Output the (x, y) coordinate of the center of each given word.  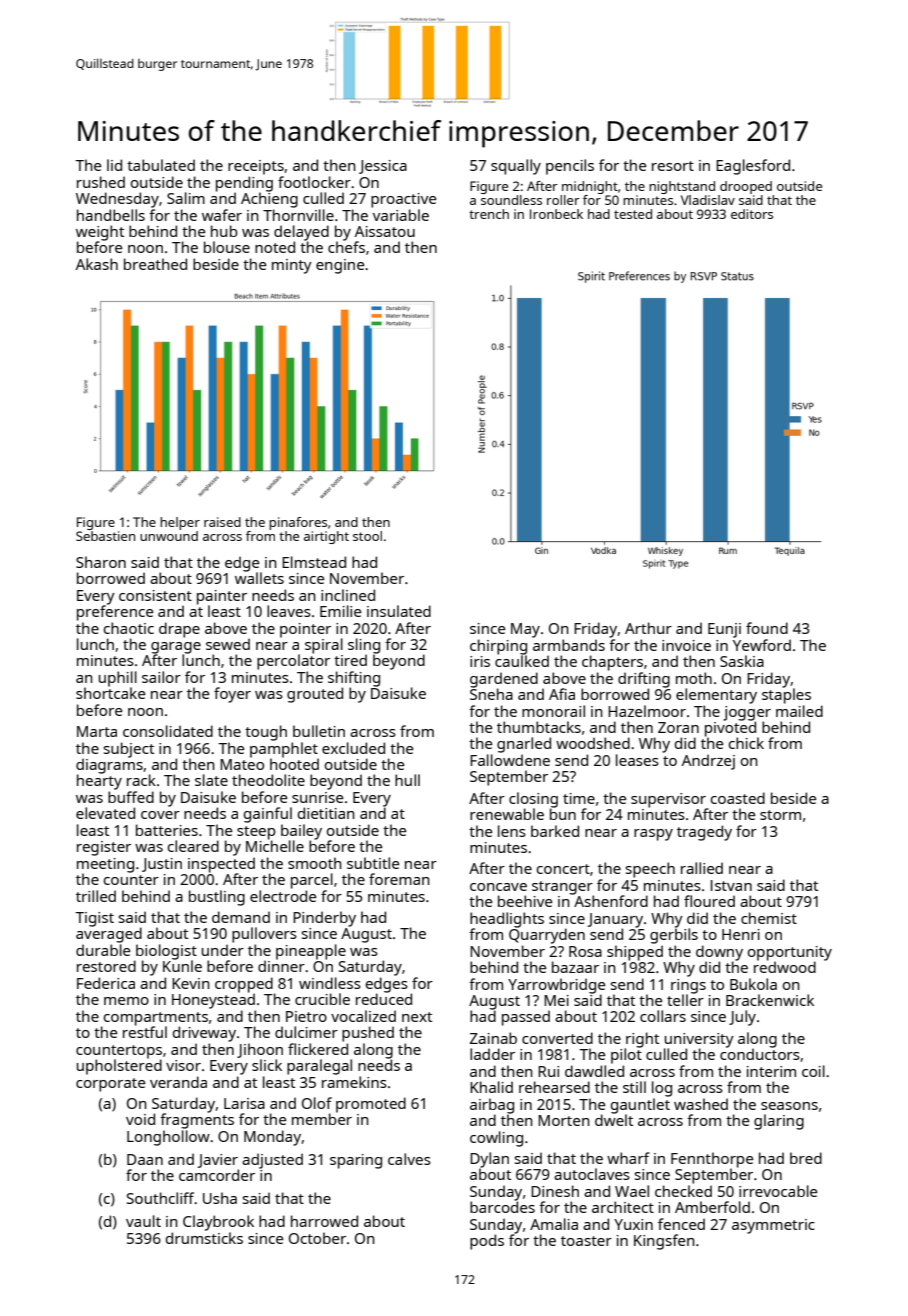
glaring (779, 1122)
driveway (204, 1034)
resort (673, 166)
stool (367, 536)
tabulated (161, 165)
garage (176, 648)
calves (409, 1159)
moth (694, 678)
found (767, 628)
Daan (145, 1159)
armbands (569, 645)
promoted (371, 1105)
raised (222, 522)
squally (516, 167)
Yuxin (633, 1224)
